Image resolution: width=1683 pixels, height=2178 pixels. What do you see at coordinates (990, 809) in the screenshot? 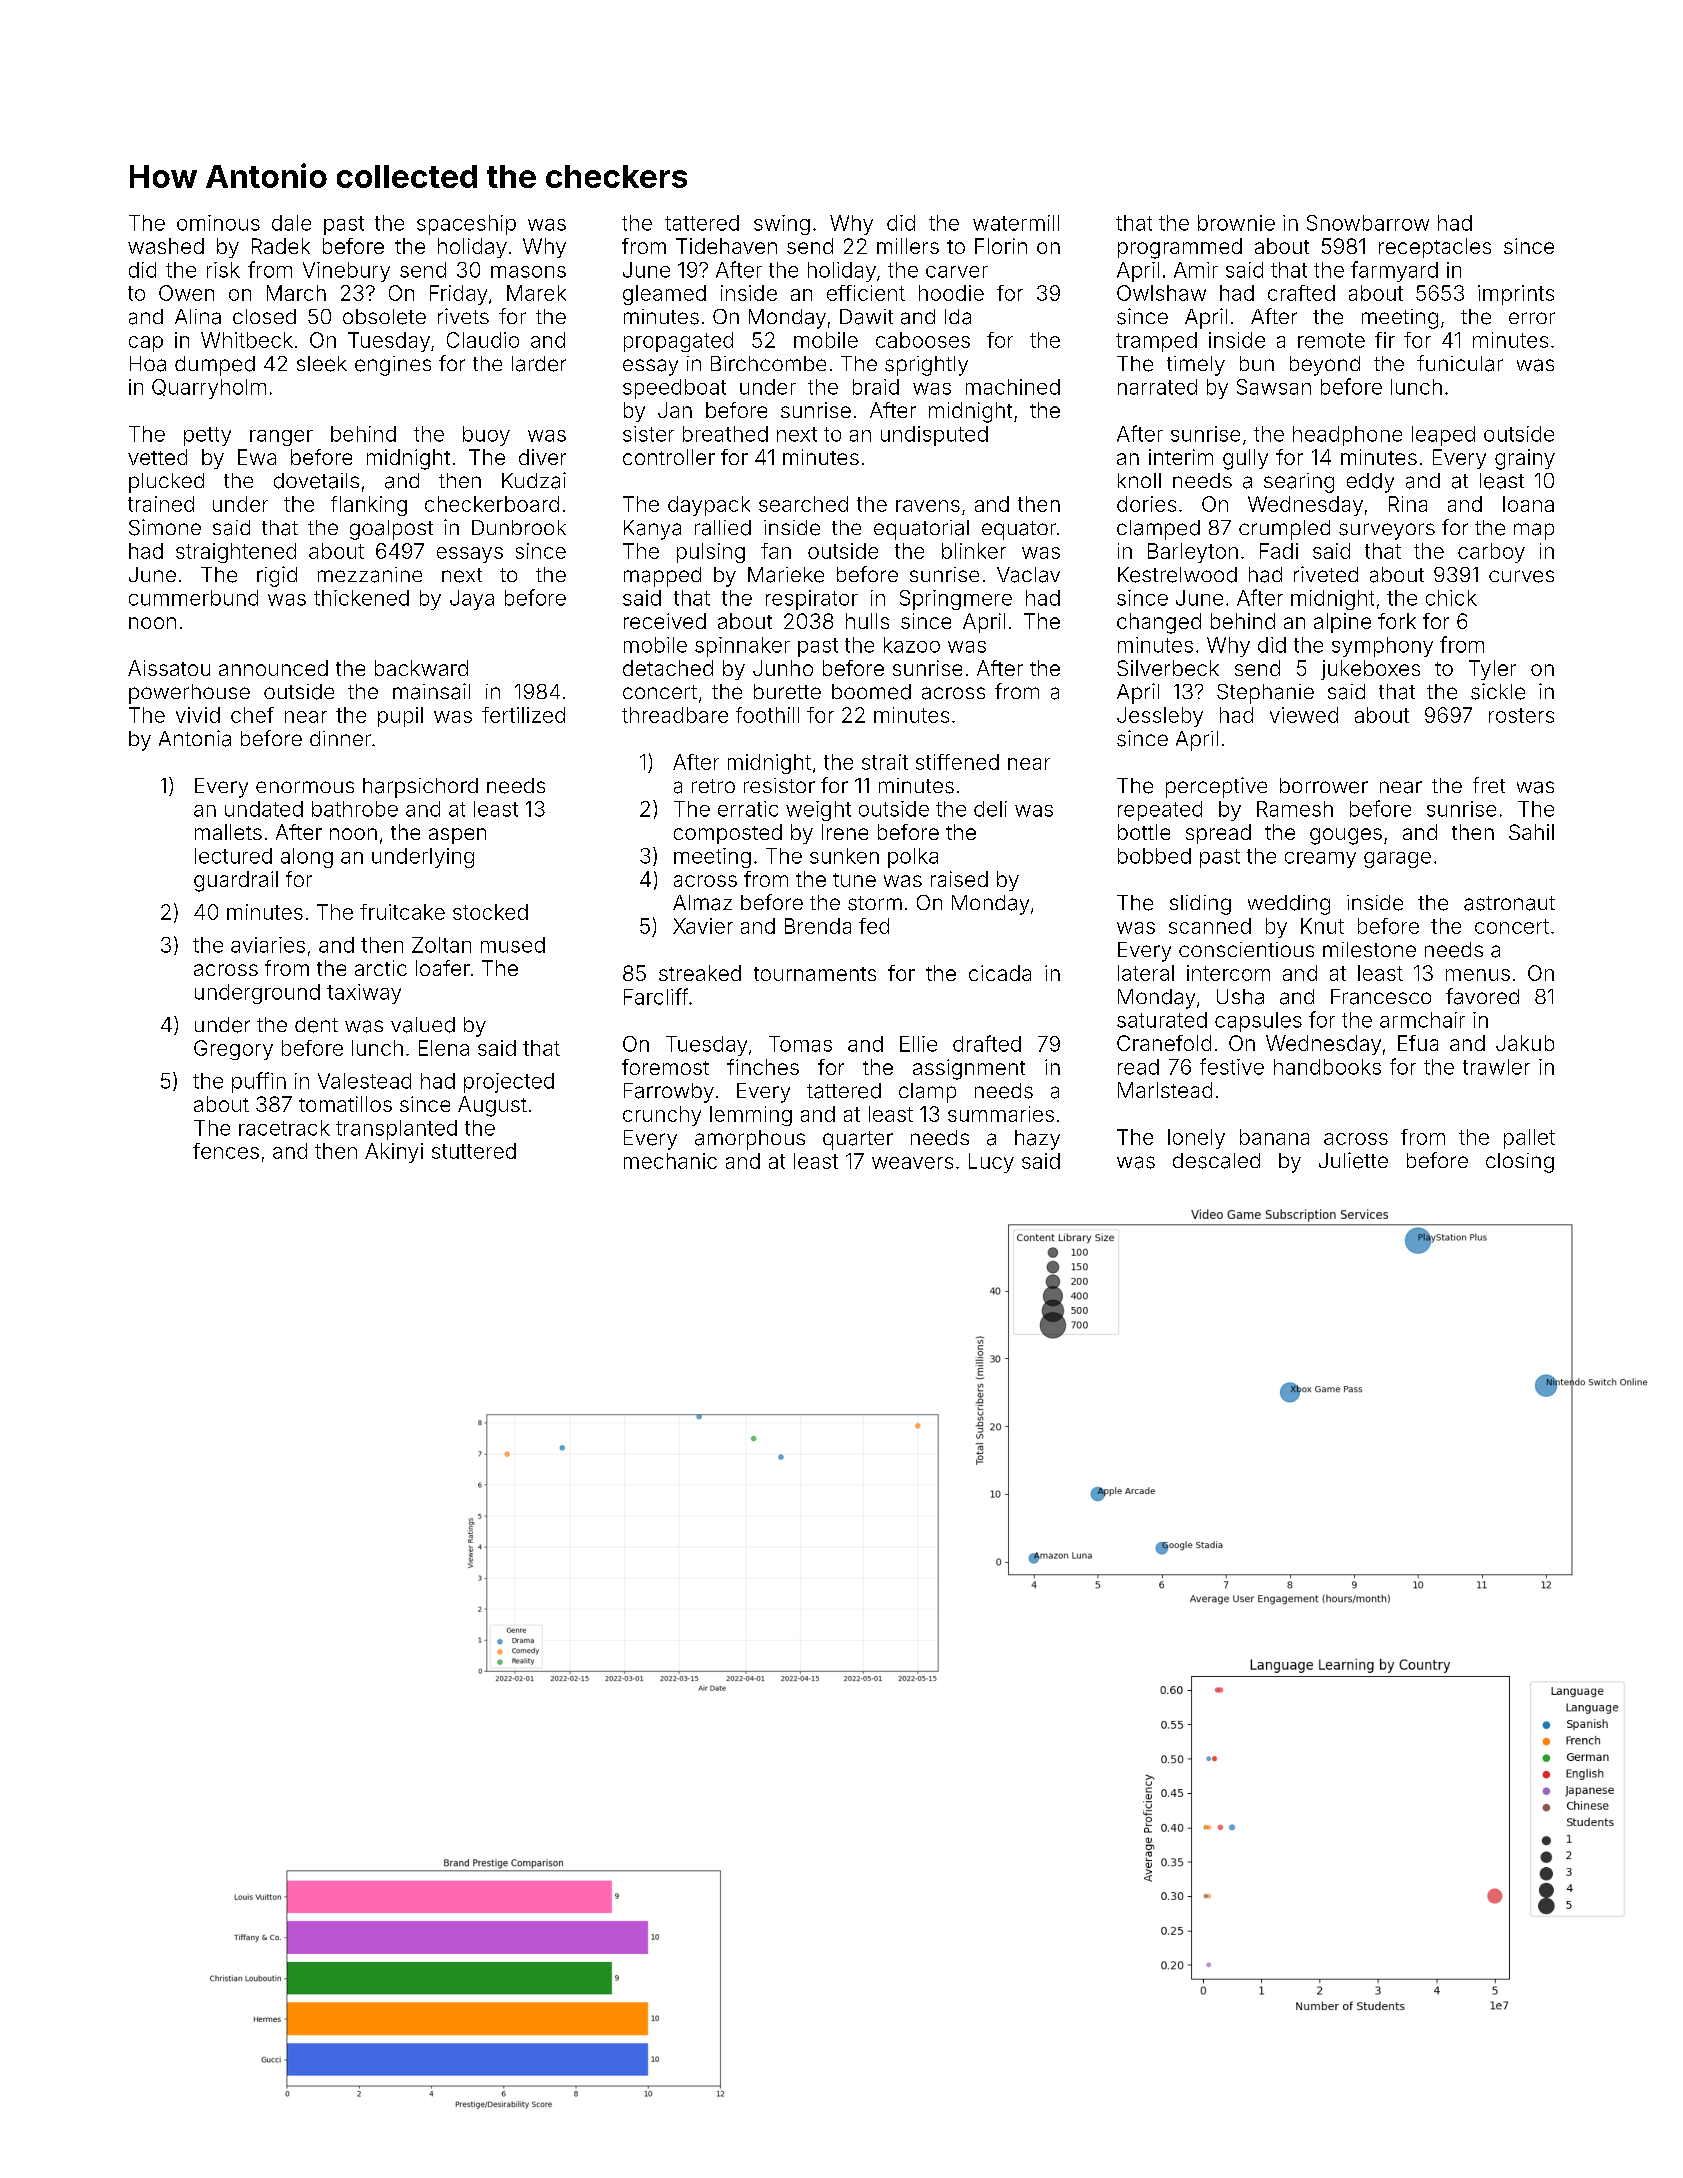
I see `deli` at bounding box center [990, 809].
